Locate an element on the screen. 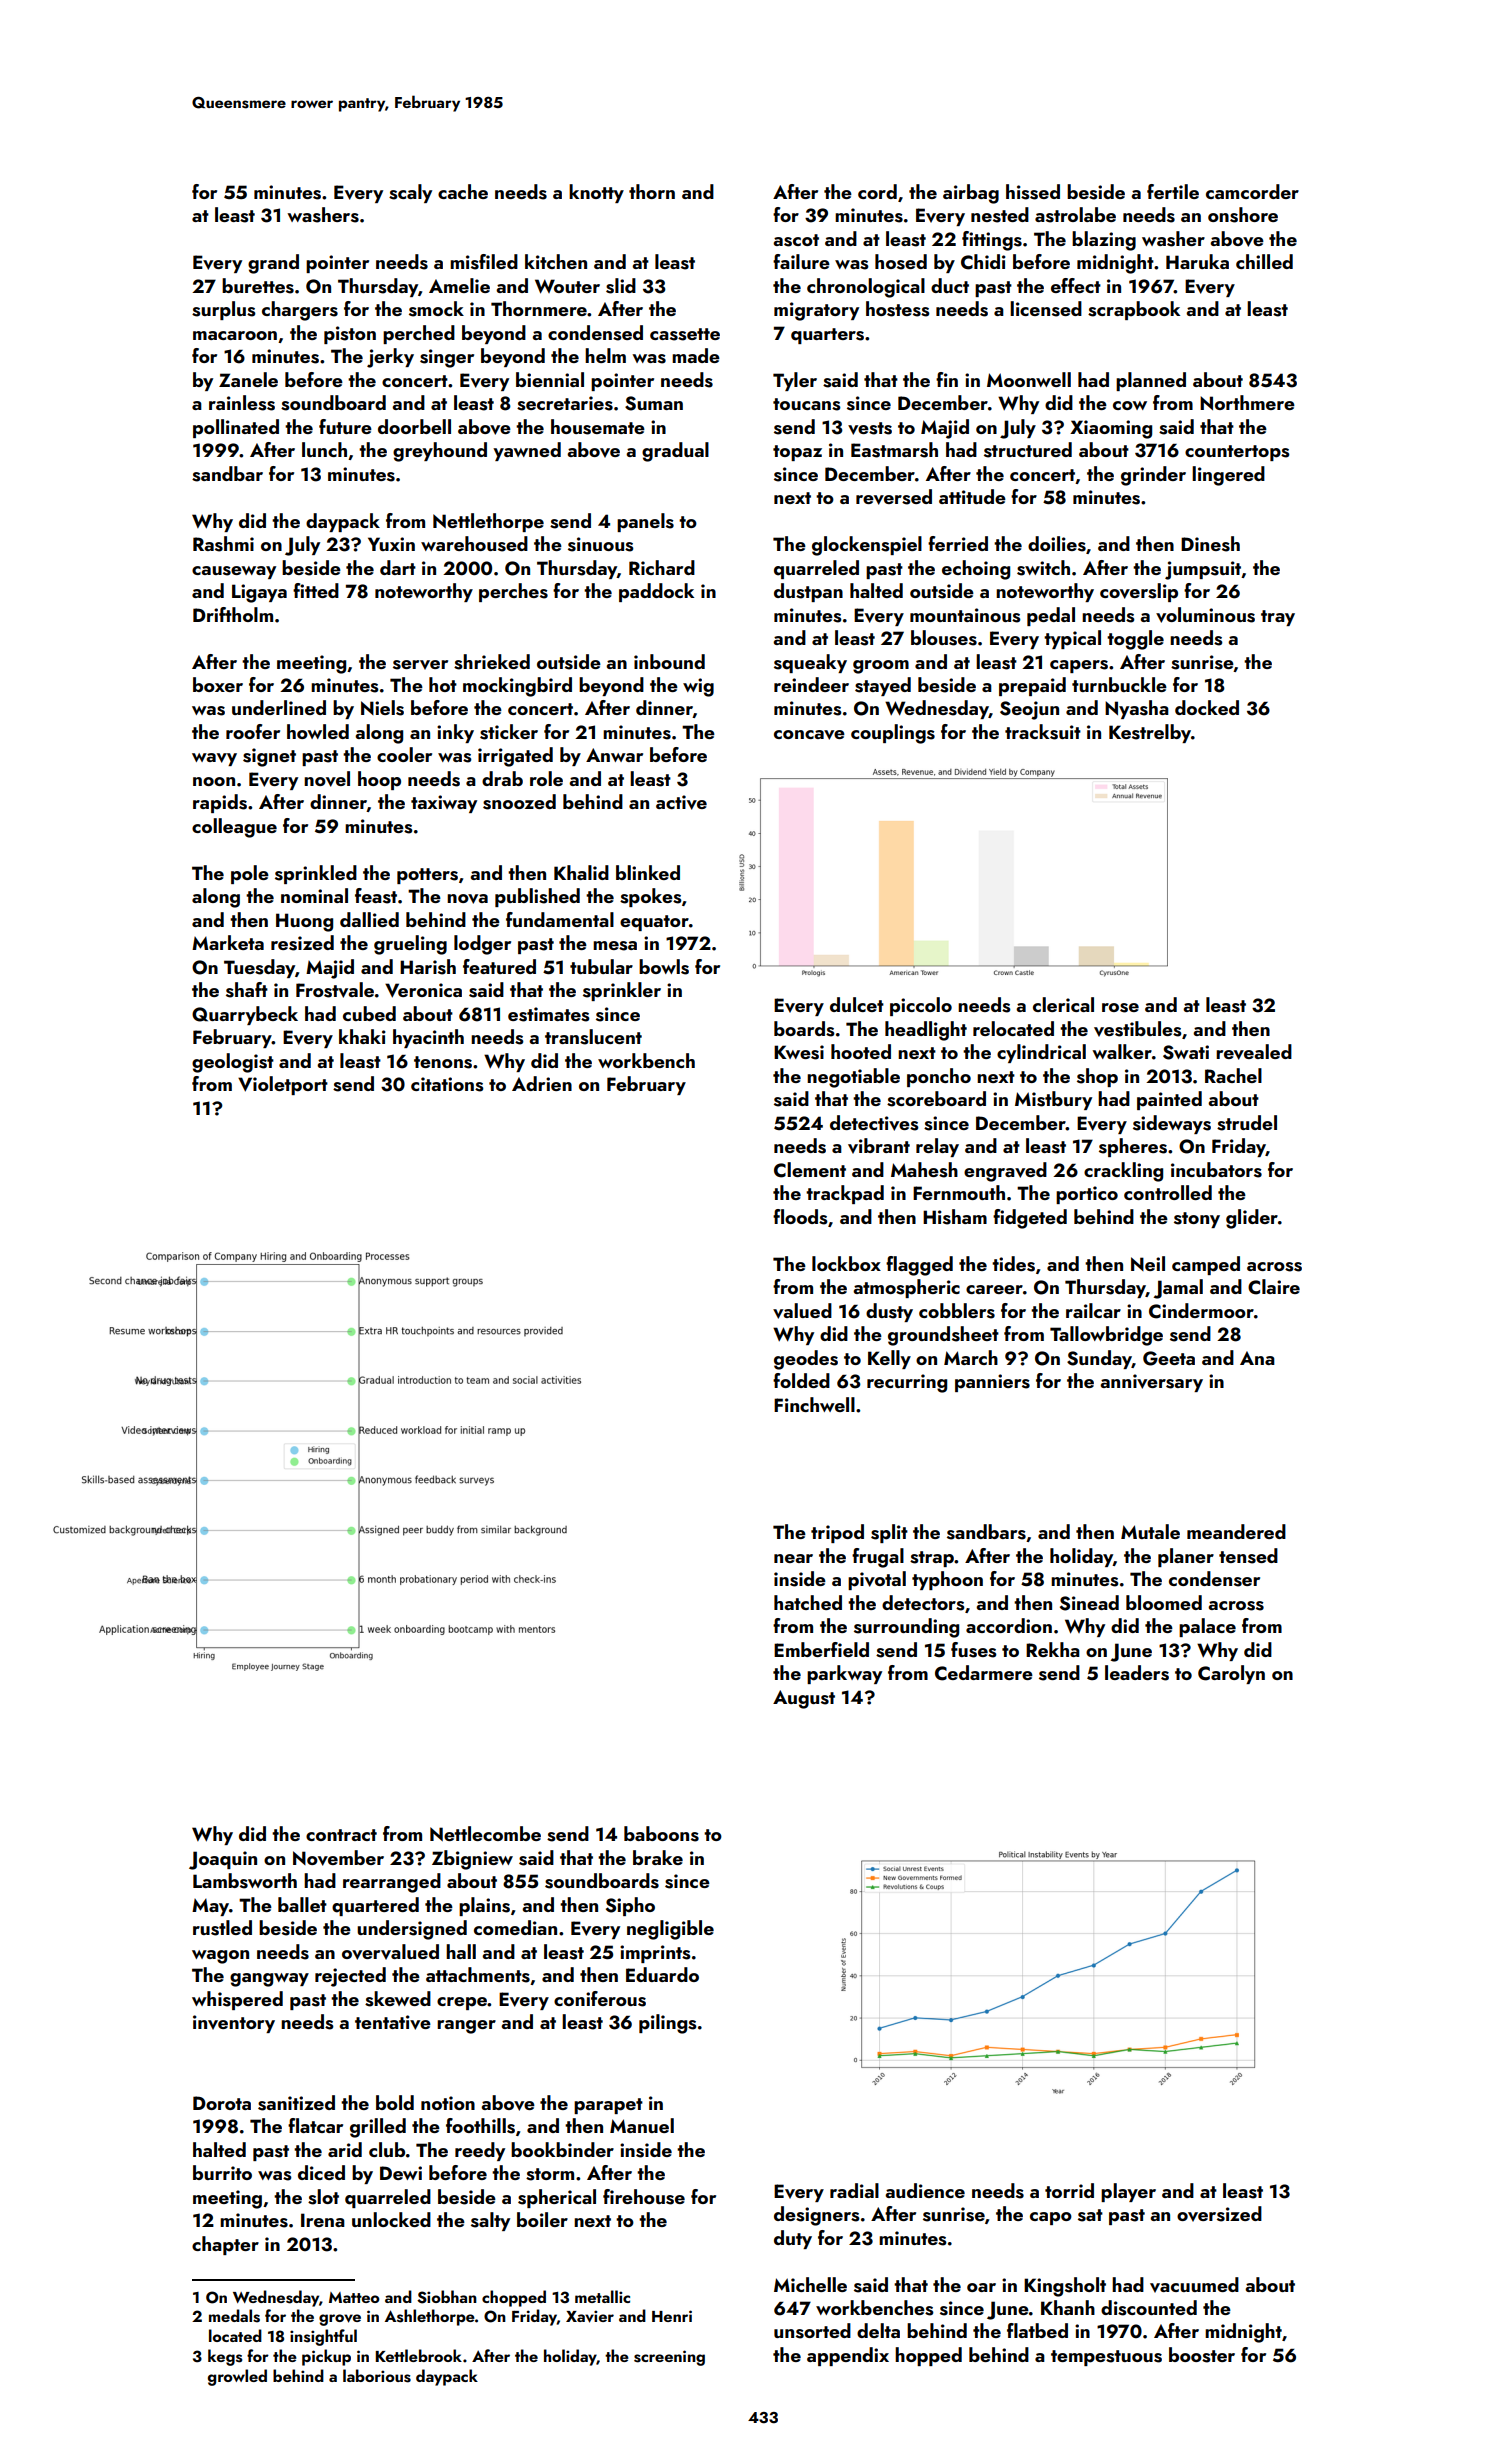  clerical is located at coordinates (1063, 1004).
